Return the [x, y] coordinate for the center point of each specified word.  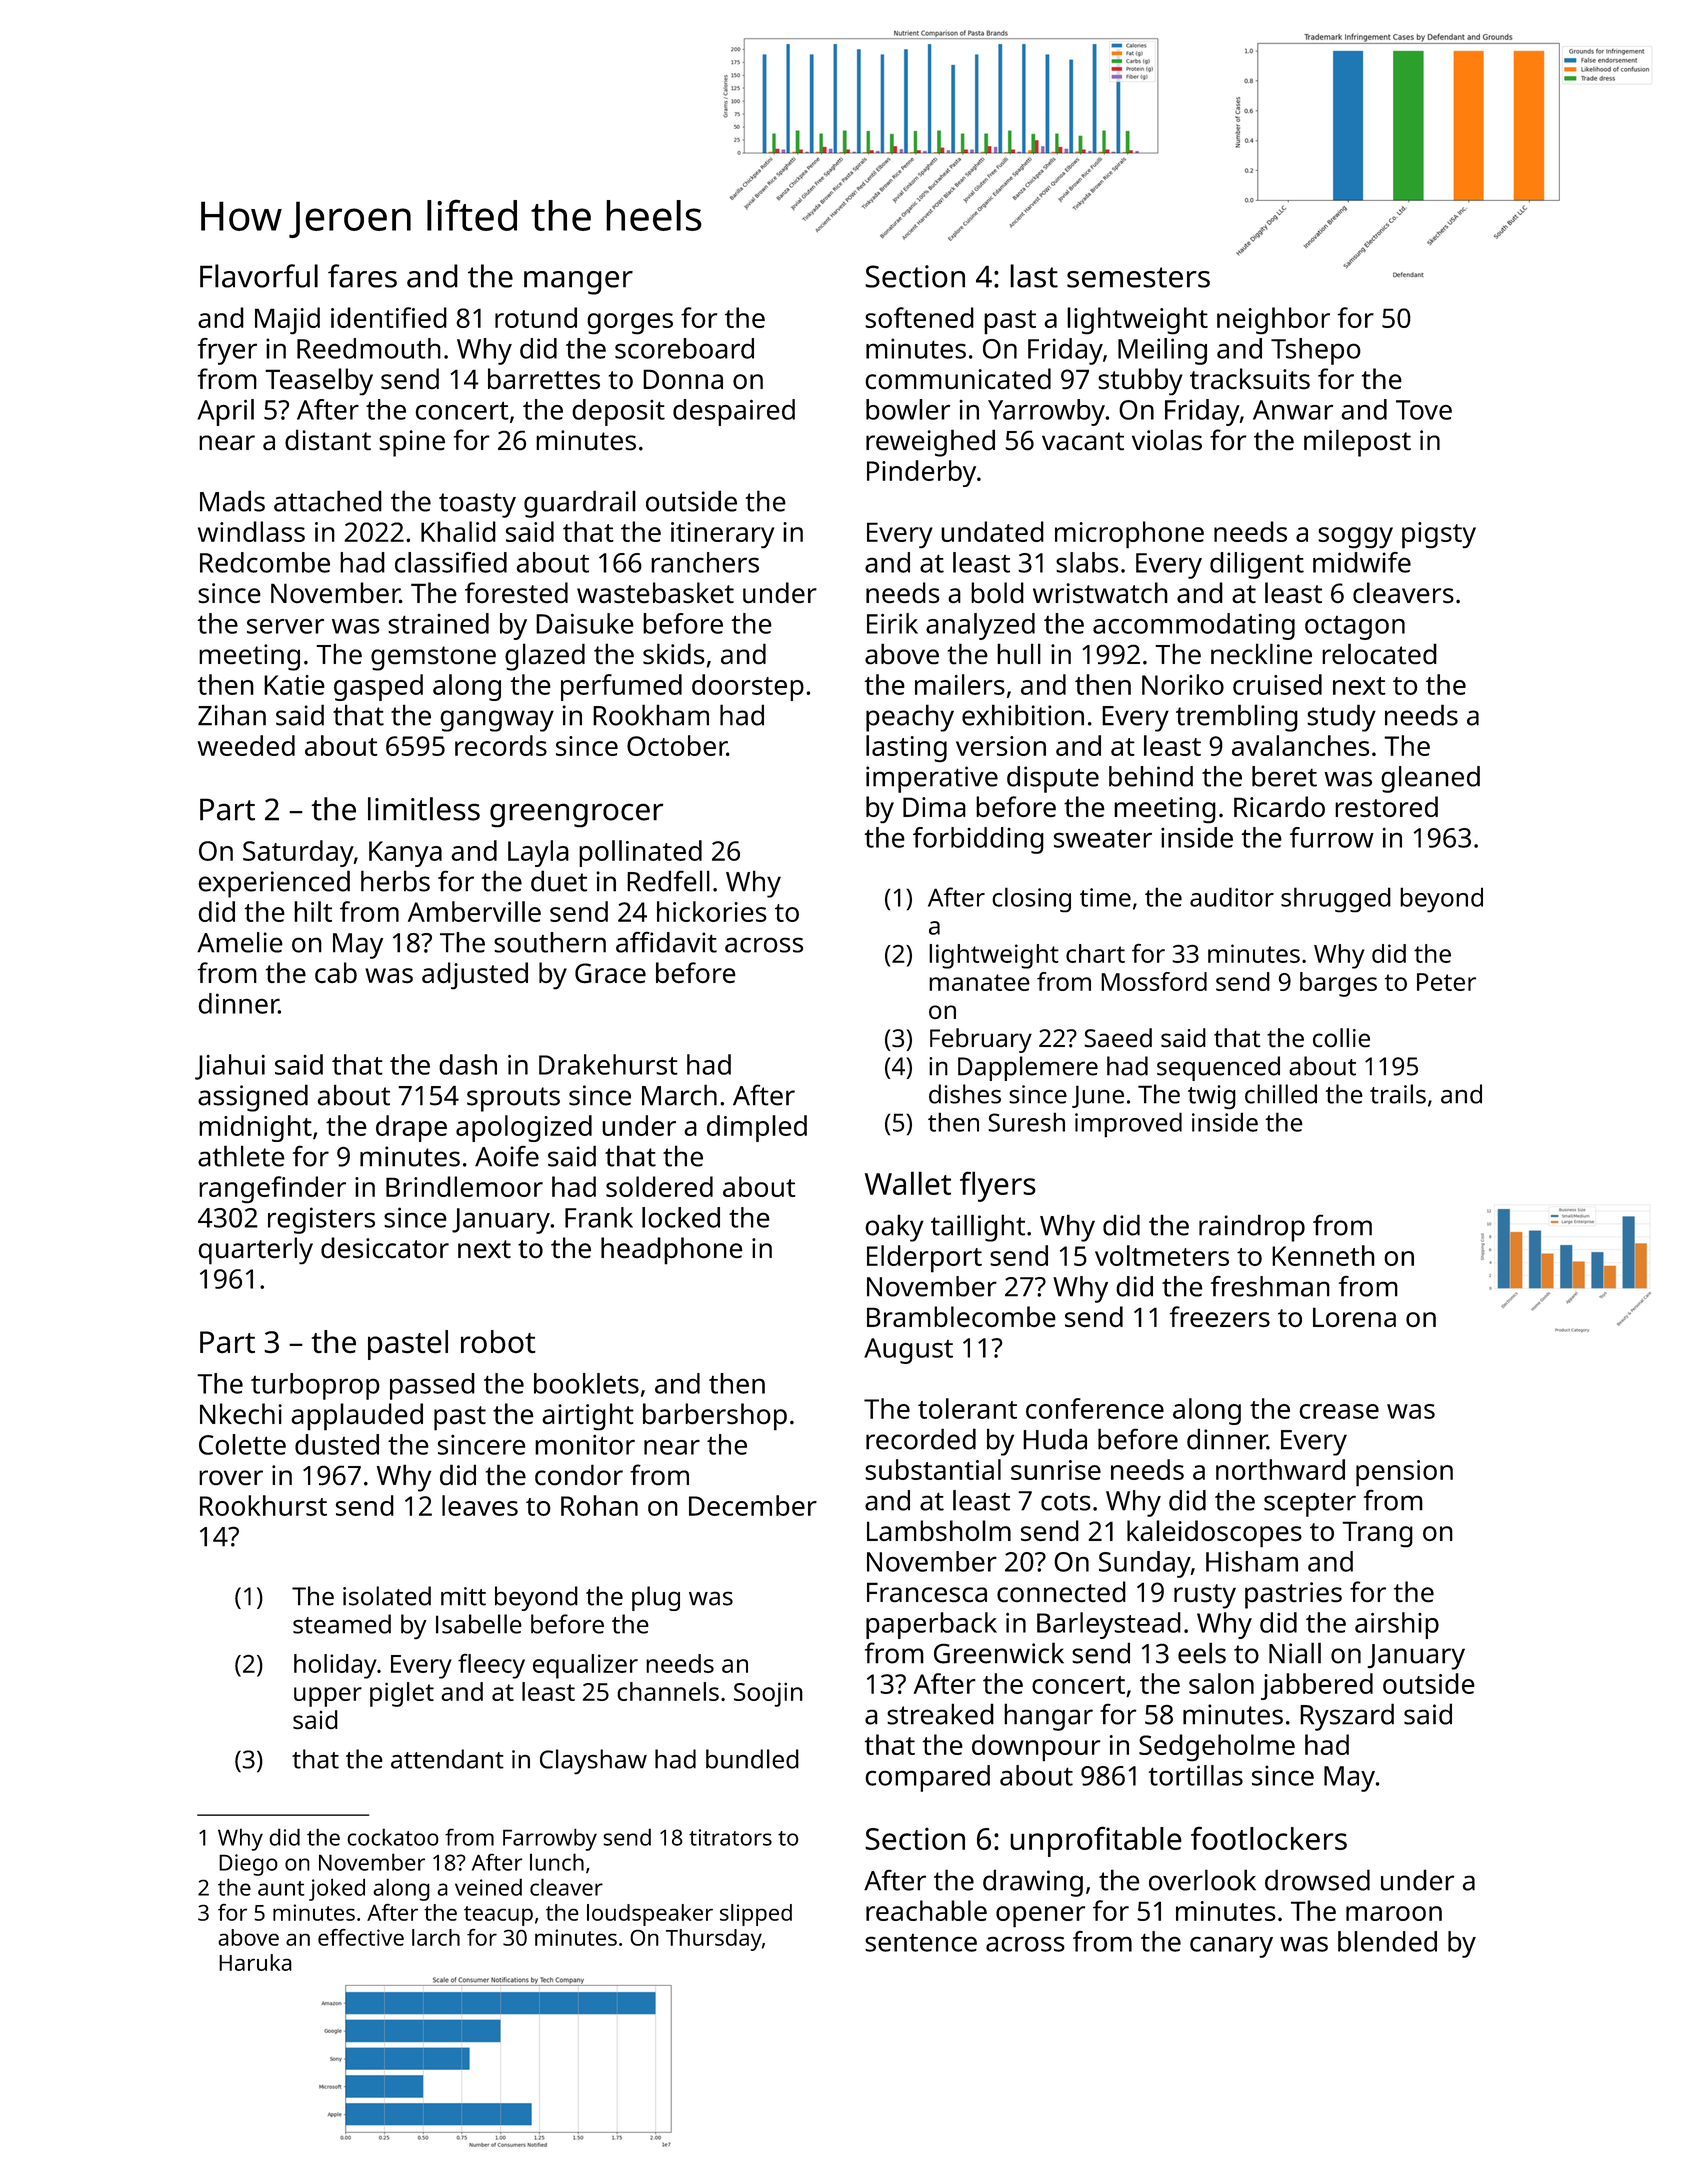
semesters [1138, 277]
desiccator [385, 1247]
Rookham [651, 715]
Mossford [1154, 981]
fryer [227, 351]
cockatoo [393, 1837]
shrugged [1336, 899]
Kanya [405, 854]
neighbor [1273, 320]
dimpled [757, 1128]
